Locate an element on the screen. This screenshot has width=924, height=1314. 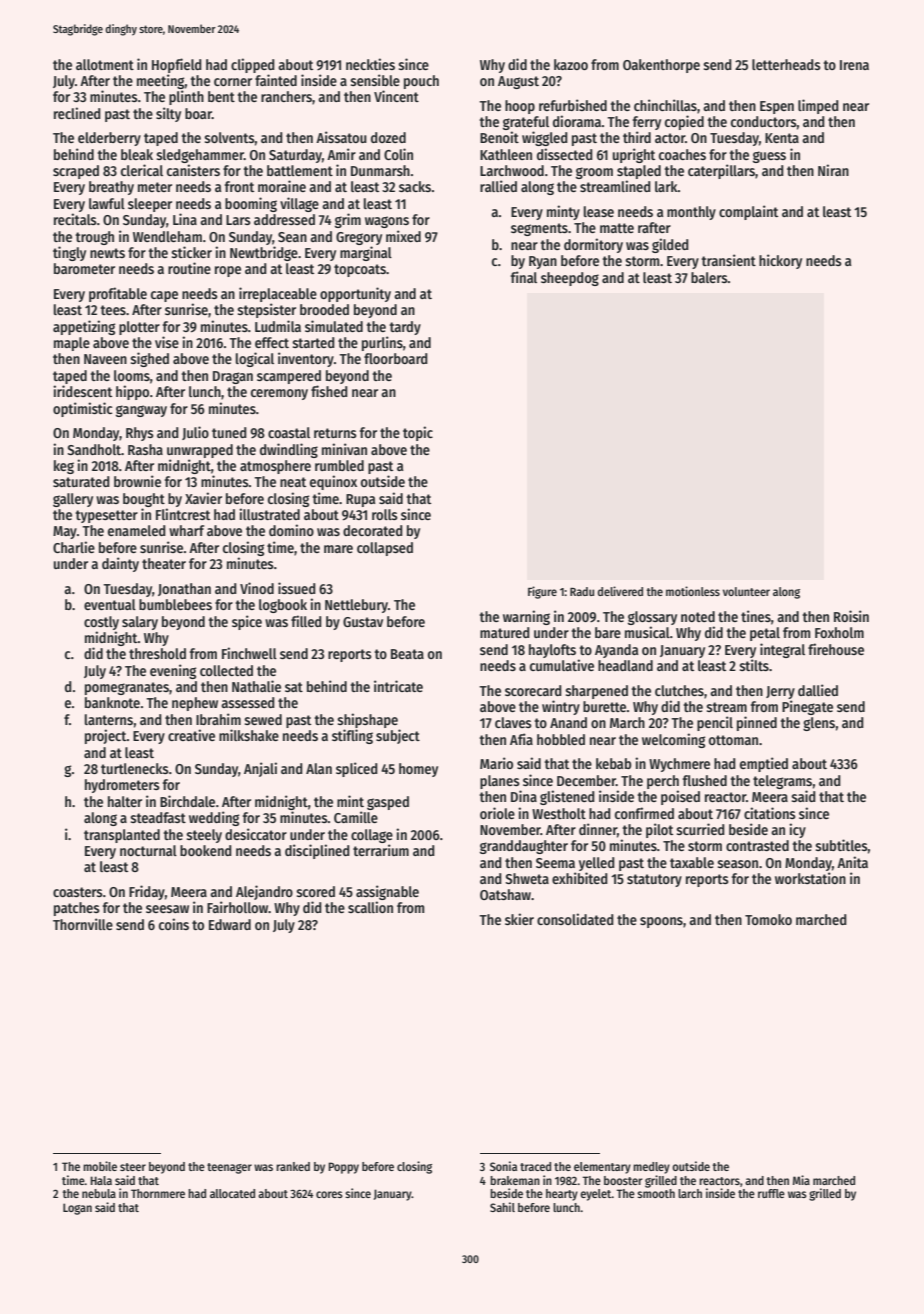
claves is located at coordinates (513, 722).
